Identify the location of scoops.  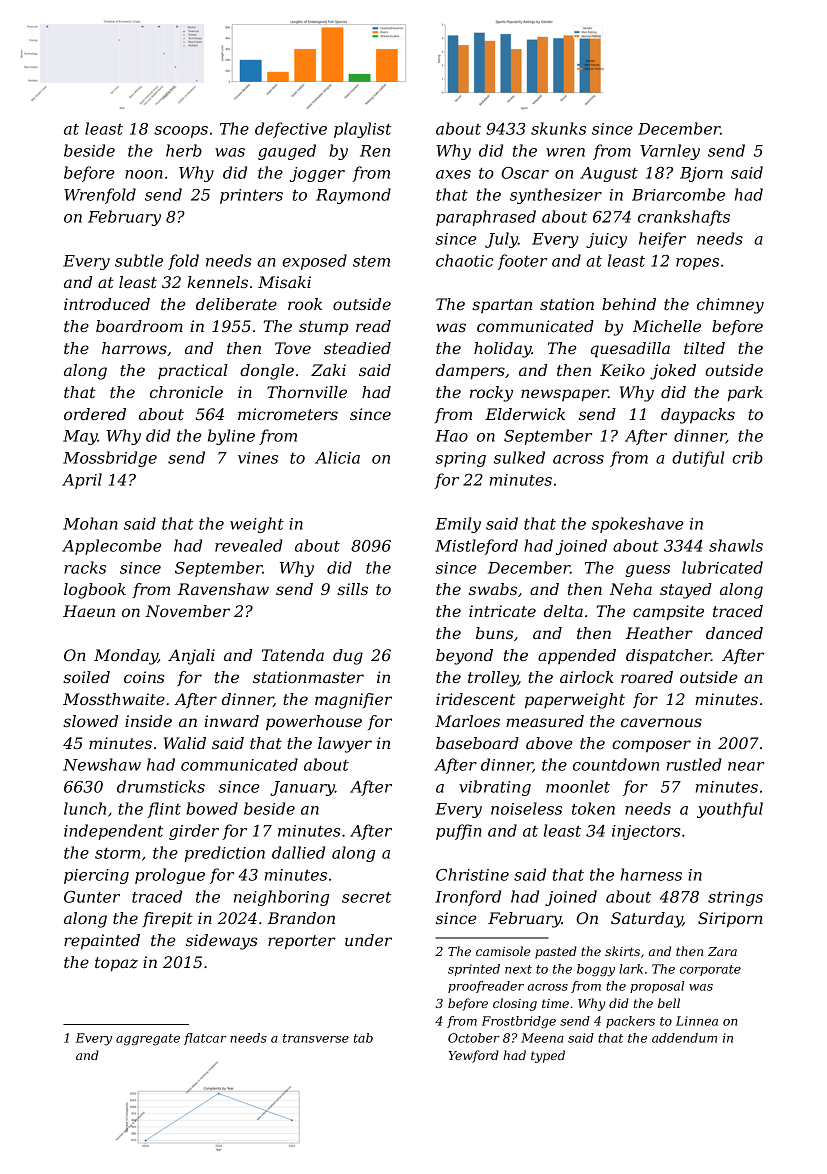
(181, 132).
